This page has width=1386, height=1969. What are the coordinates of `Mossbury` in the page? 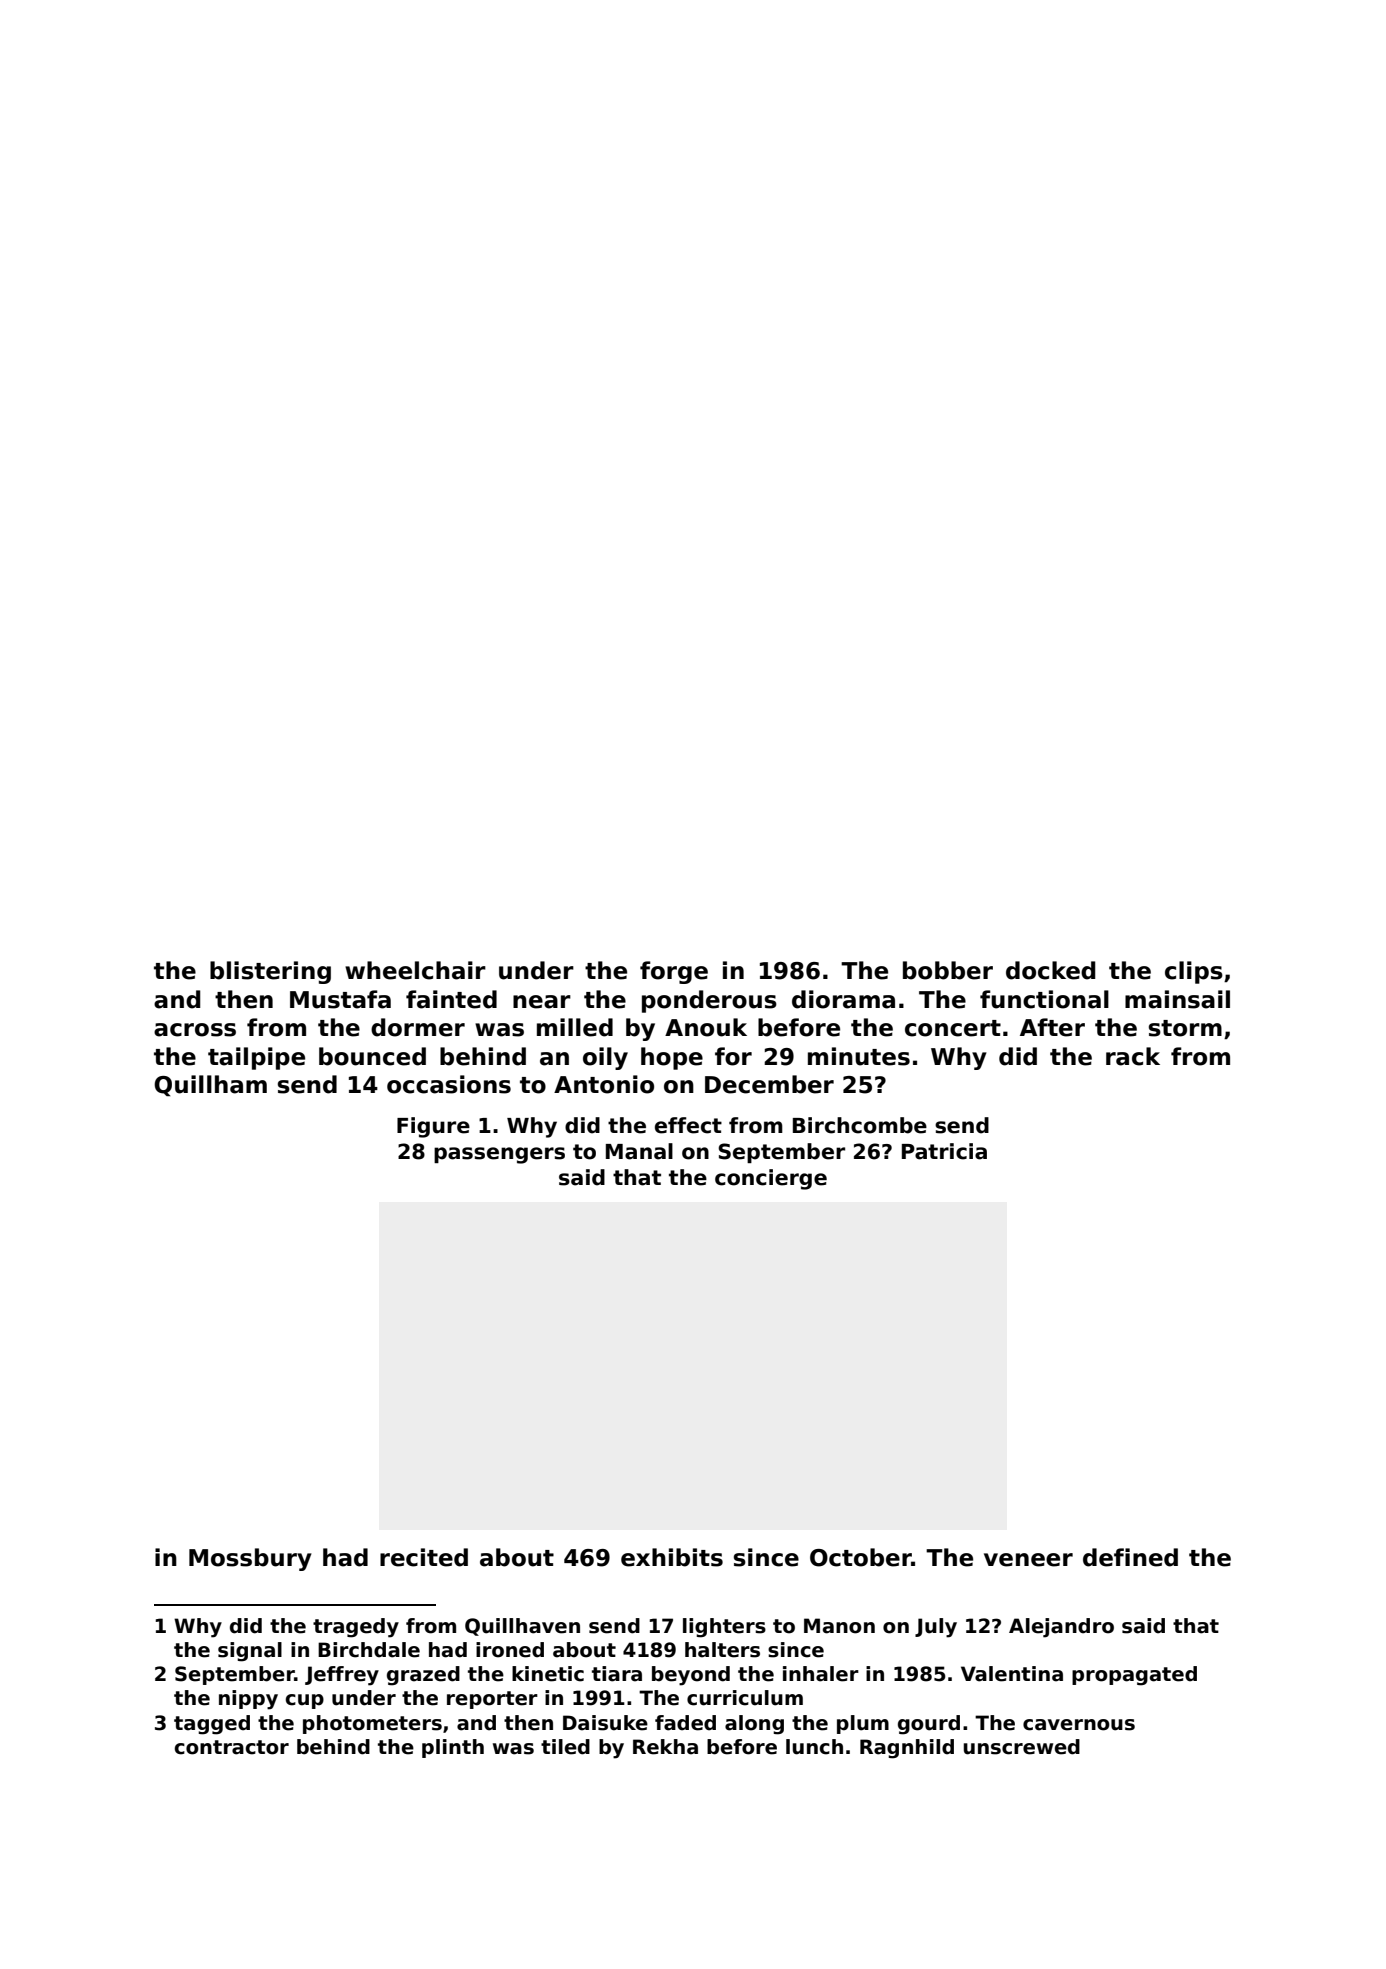 It's located at (250, 1559).
